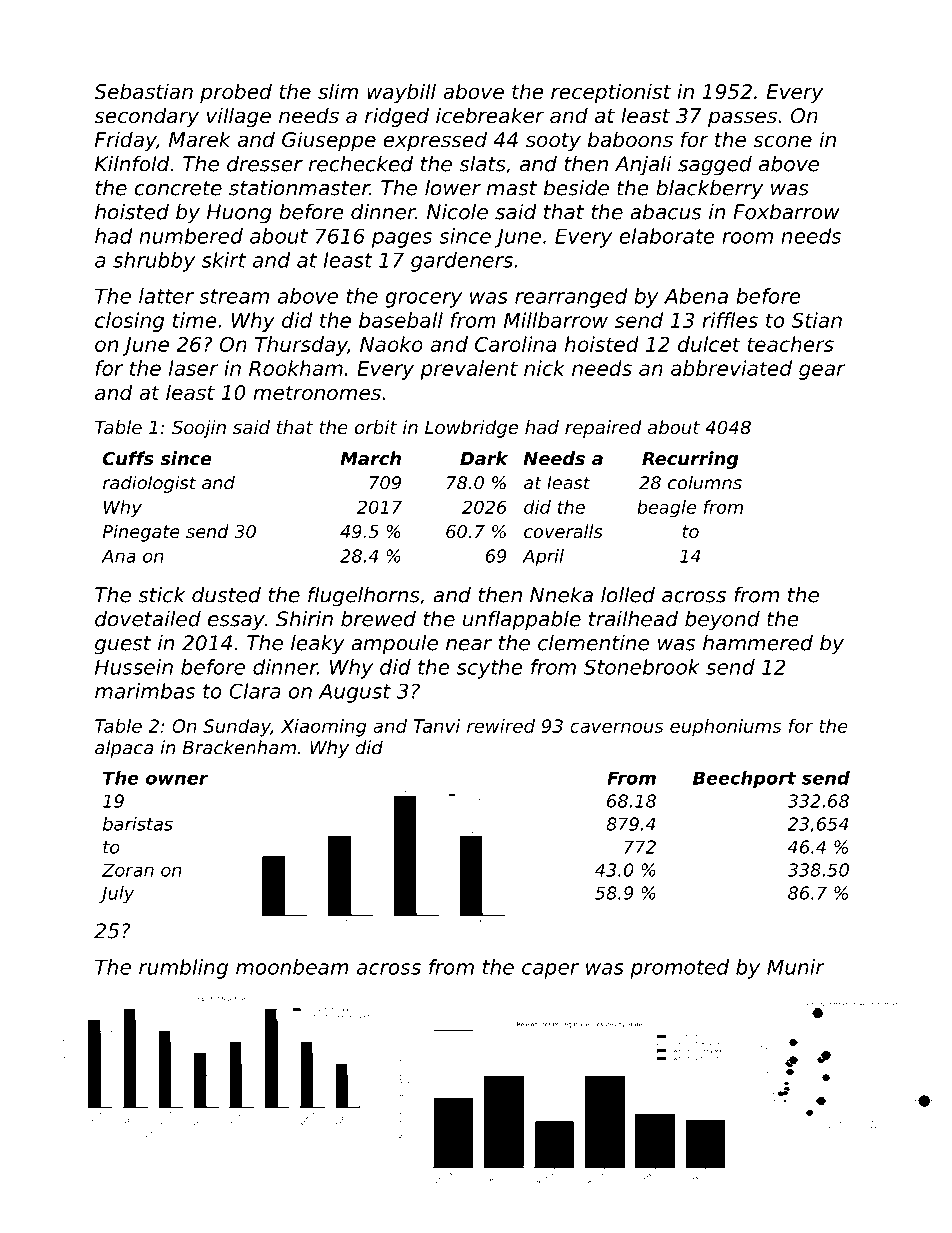 The width and height of the screenshot is (952, 1233). Describe the element at coordinates (146, 117) in the screenshot. I see `secondary` at that location.
